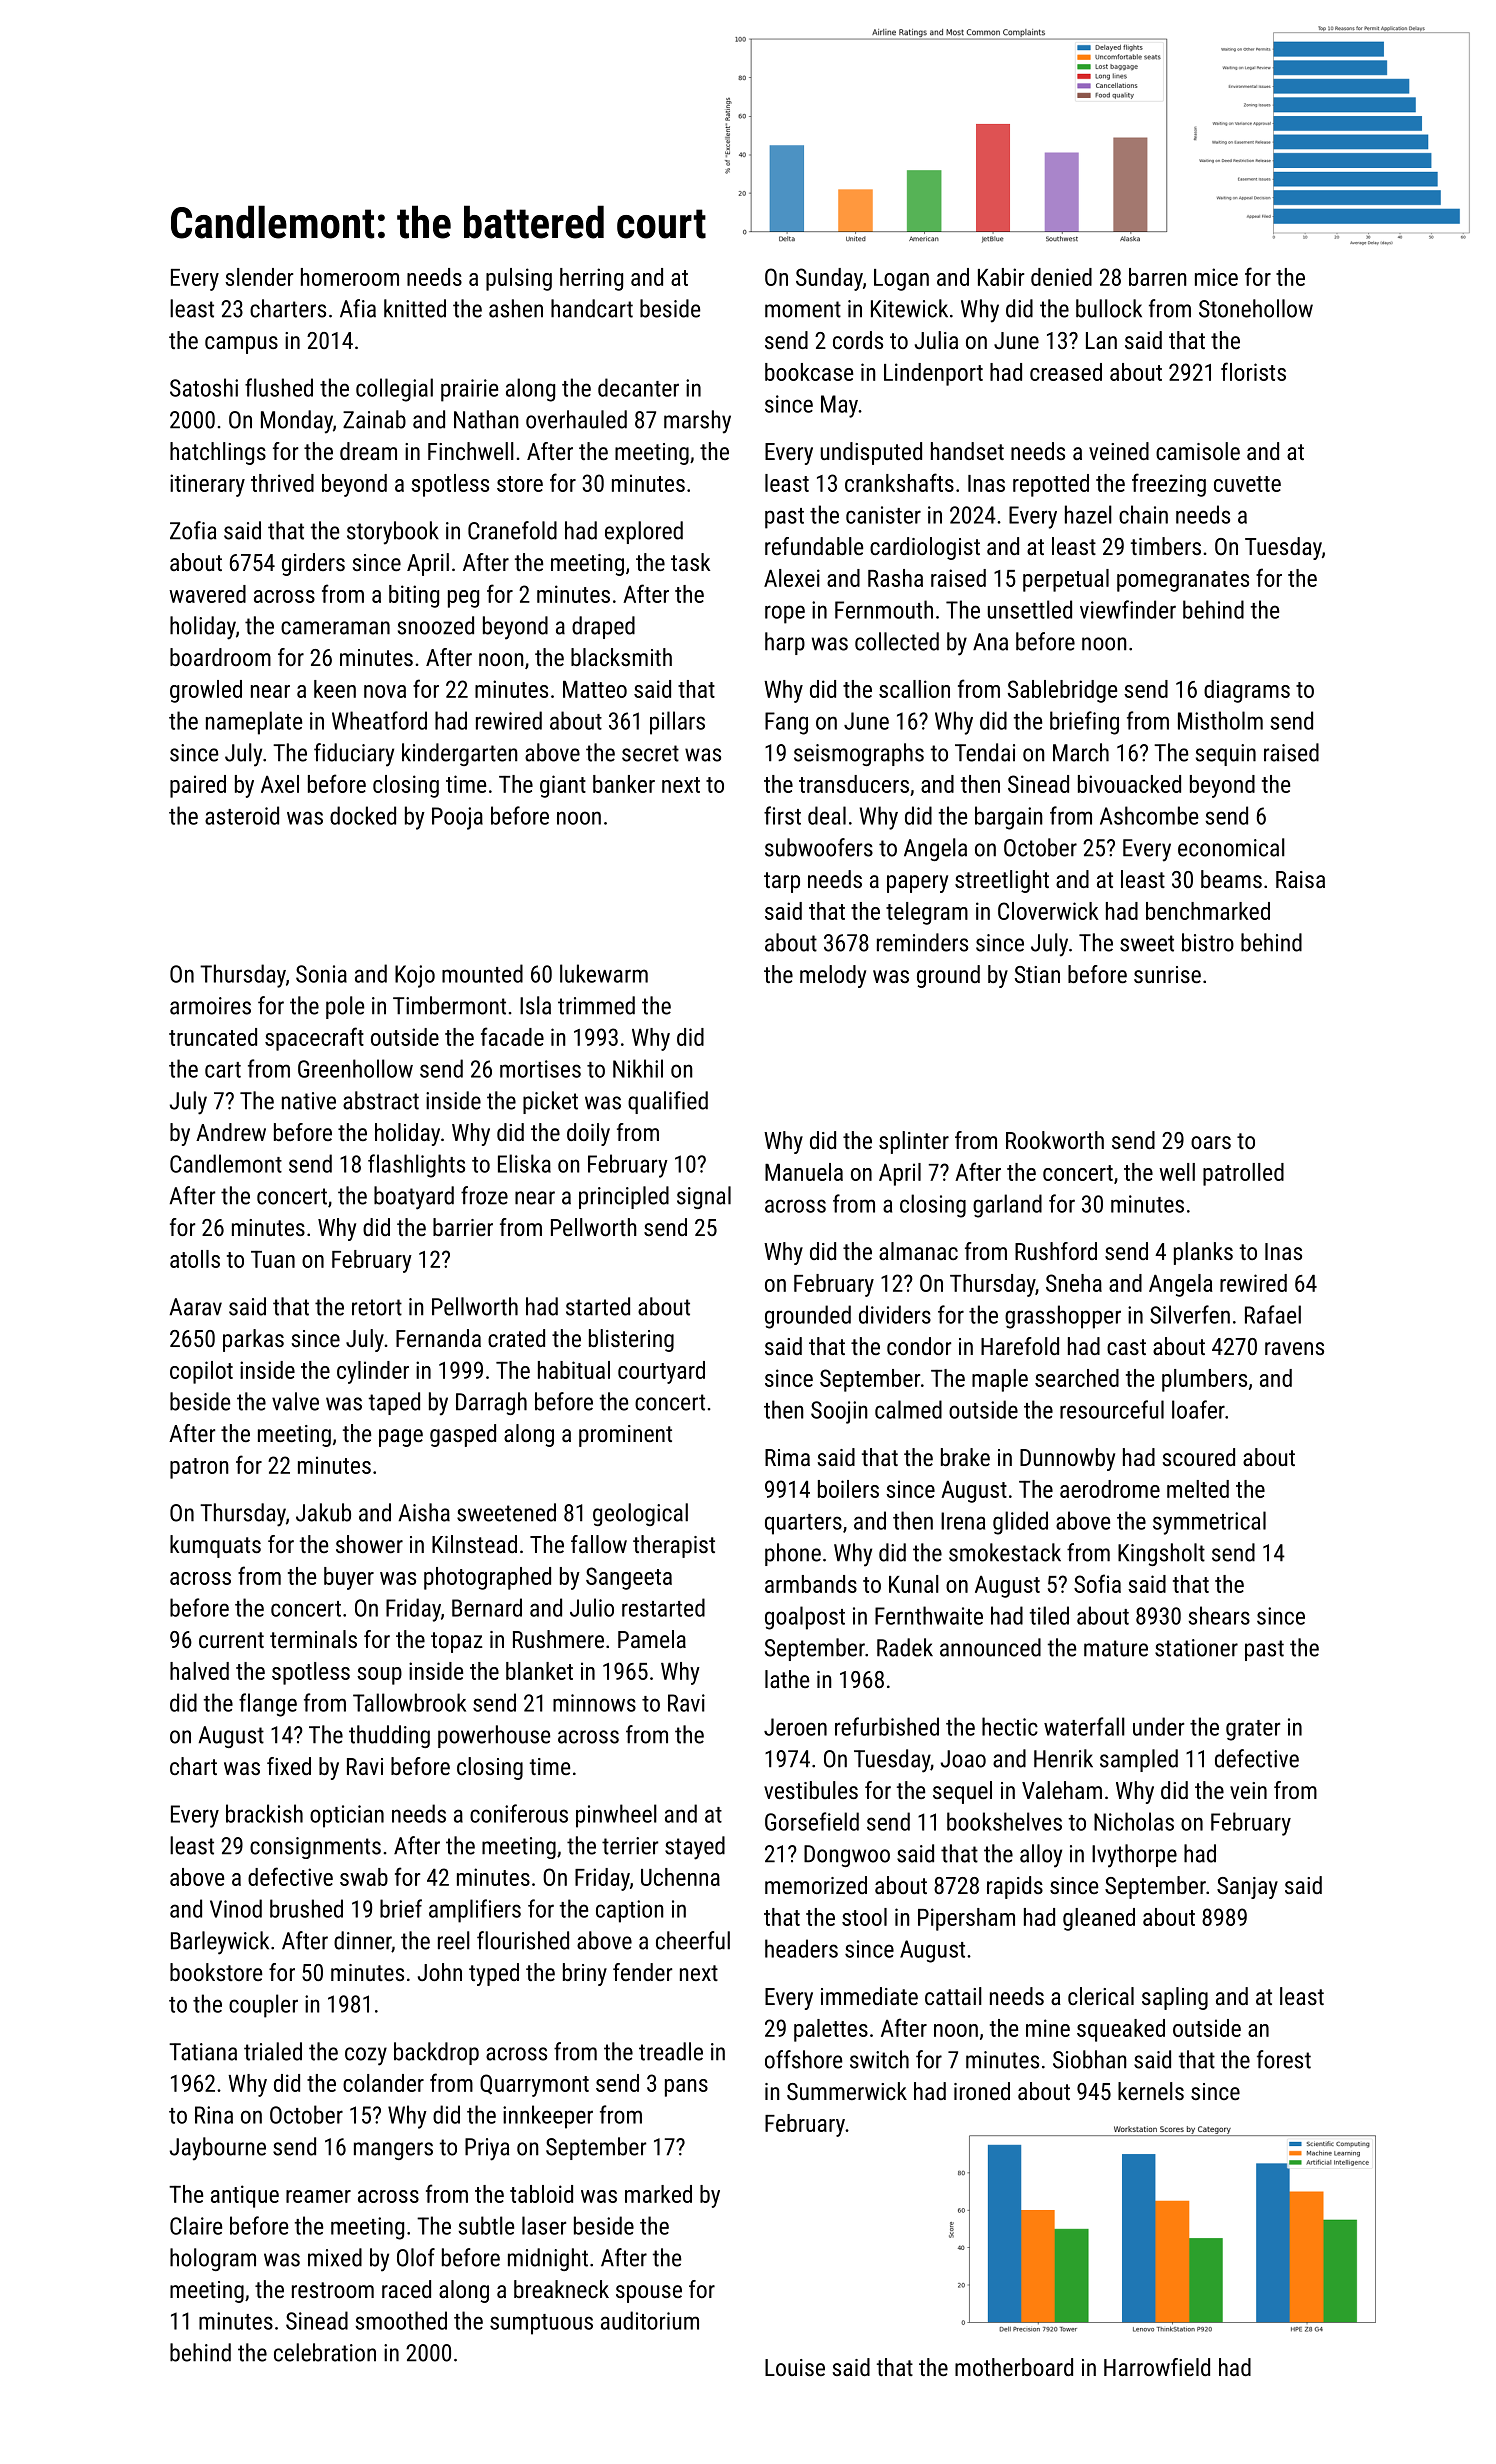  Describe the element at coordinates (919, 1346) in the image. I see `condor` at that location.
